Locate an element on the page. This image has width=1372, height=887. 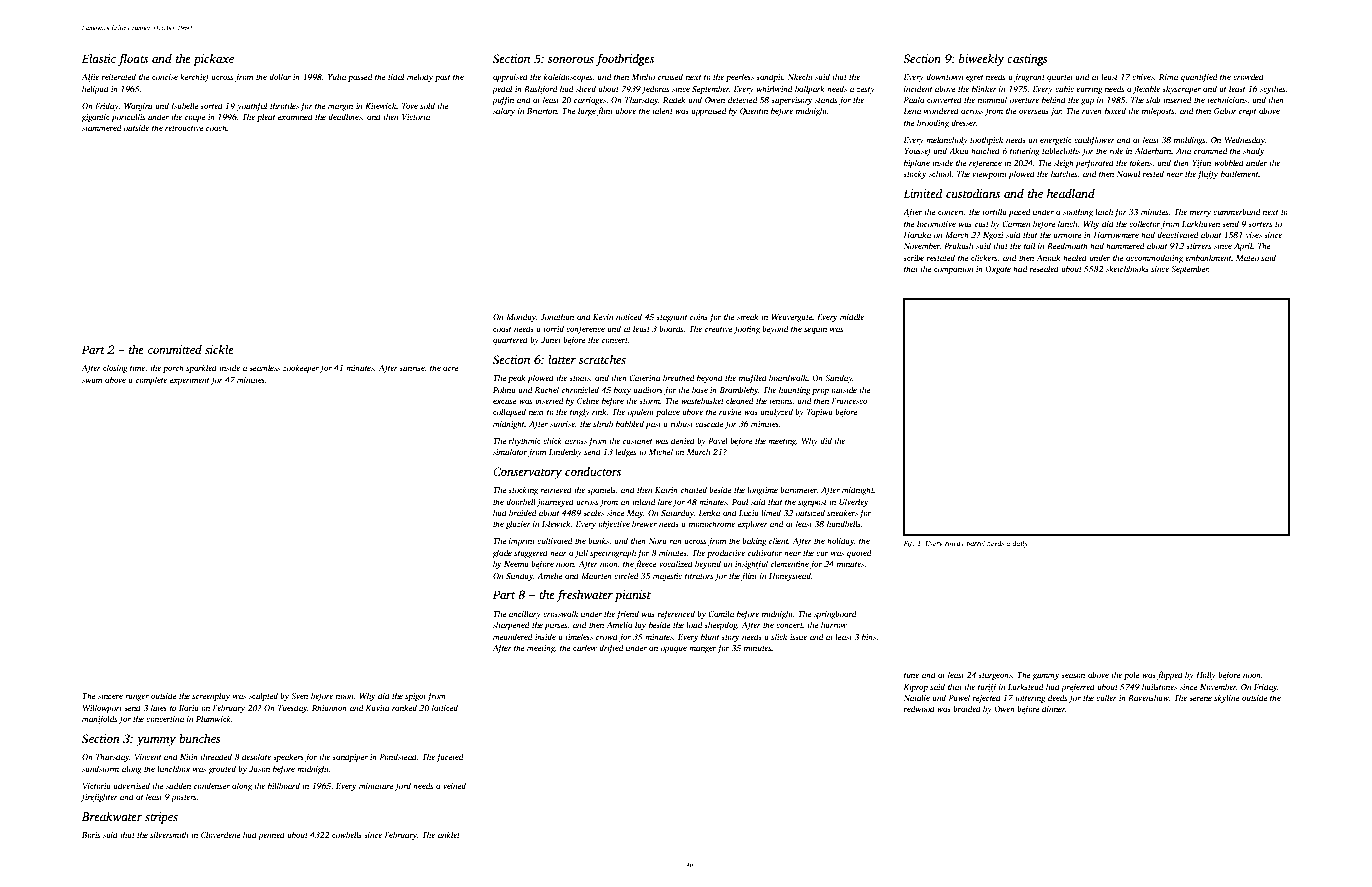
flexible is located at coordinates (1146, 89).
